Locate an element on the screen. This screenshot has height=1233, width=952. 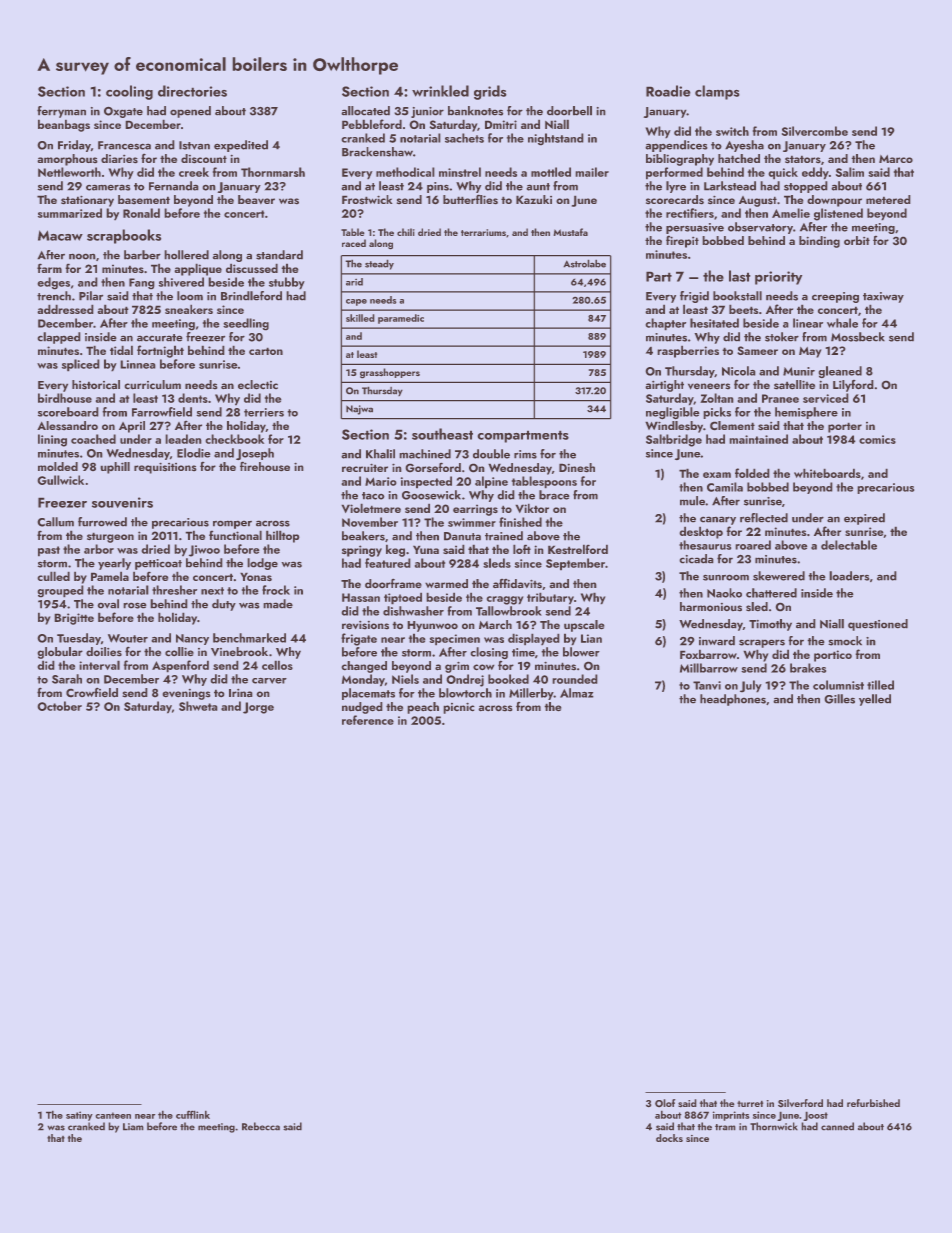
doorbell is located at coordinates (569, 111).
